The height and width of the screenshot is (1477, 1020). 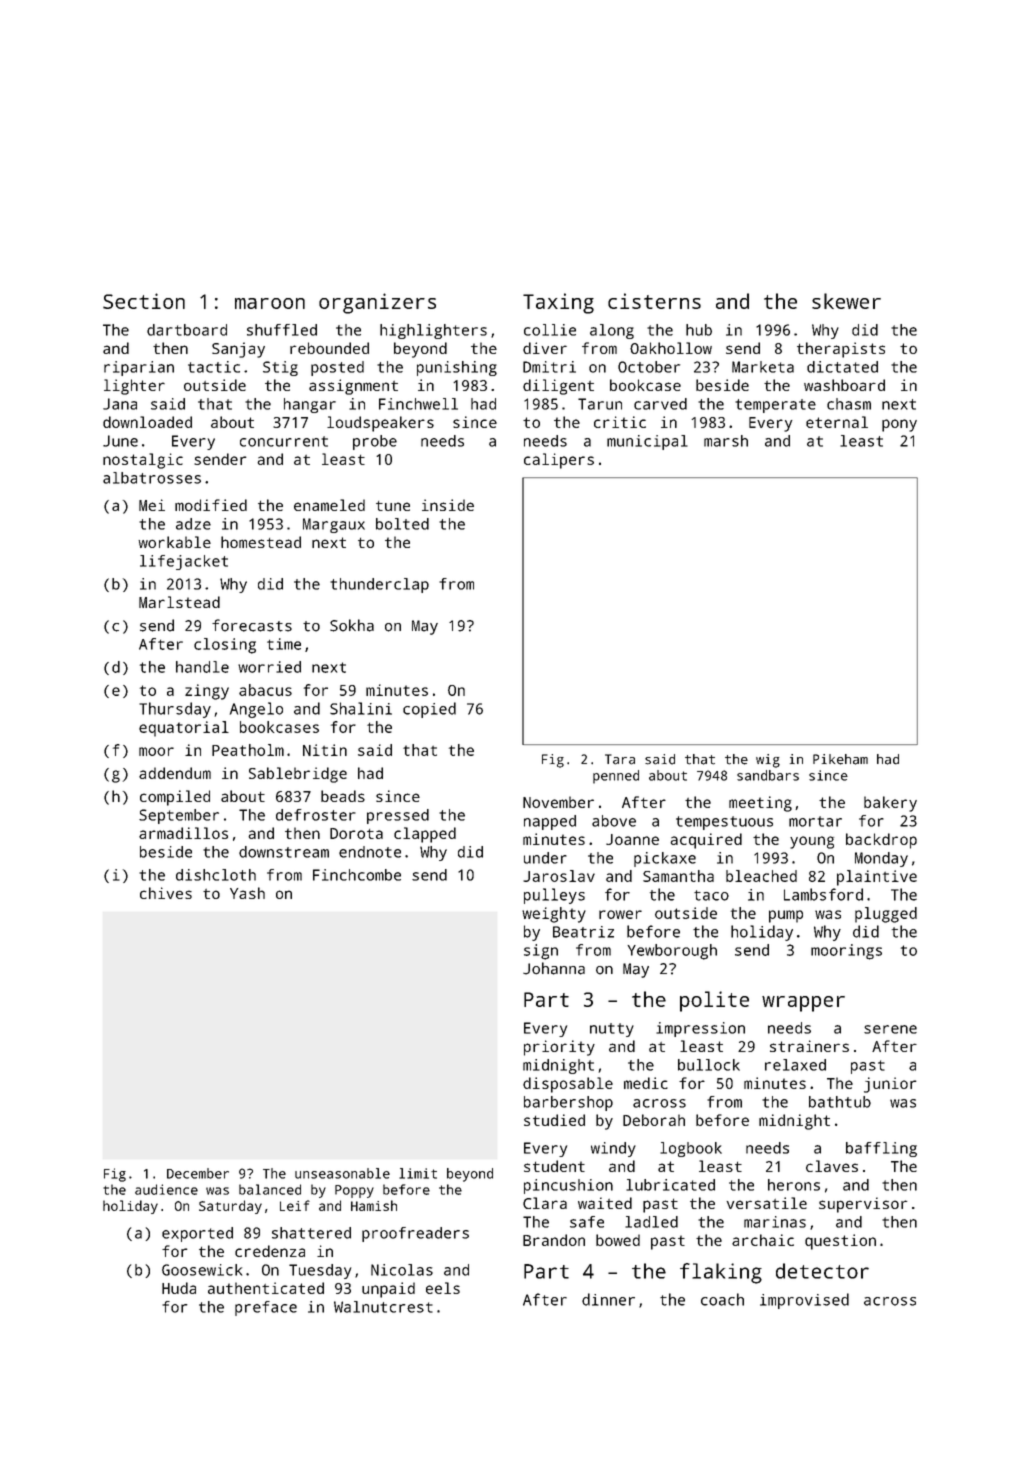 What do you see at coordinates (166, 1189) in the screenshot?
I see `audience` at bounding box center [166, 1189].
